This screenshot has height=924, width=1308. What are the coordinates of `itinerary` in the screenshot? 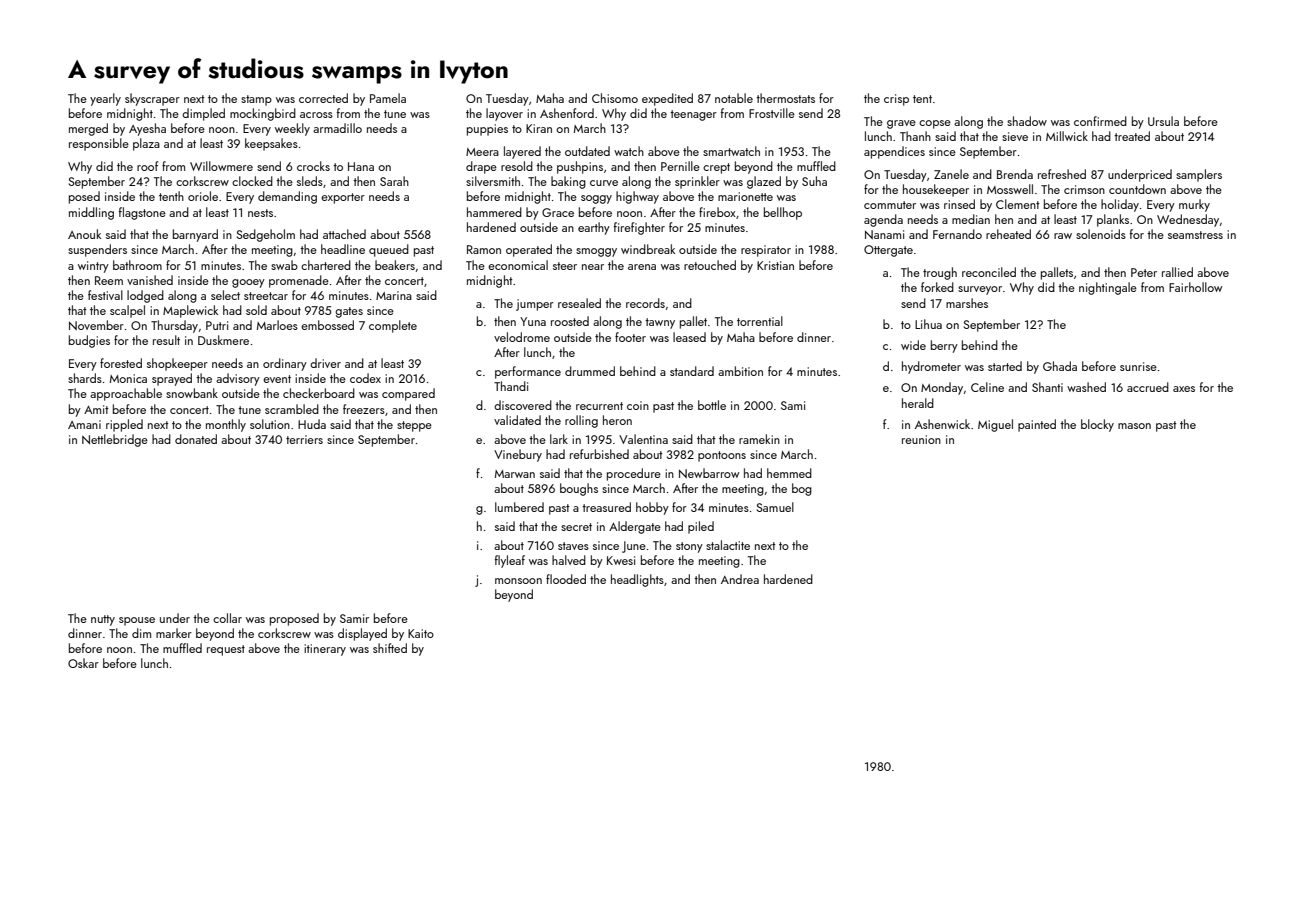 It's located at (325, 650).
